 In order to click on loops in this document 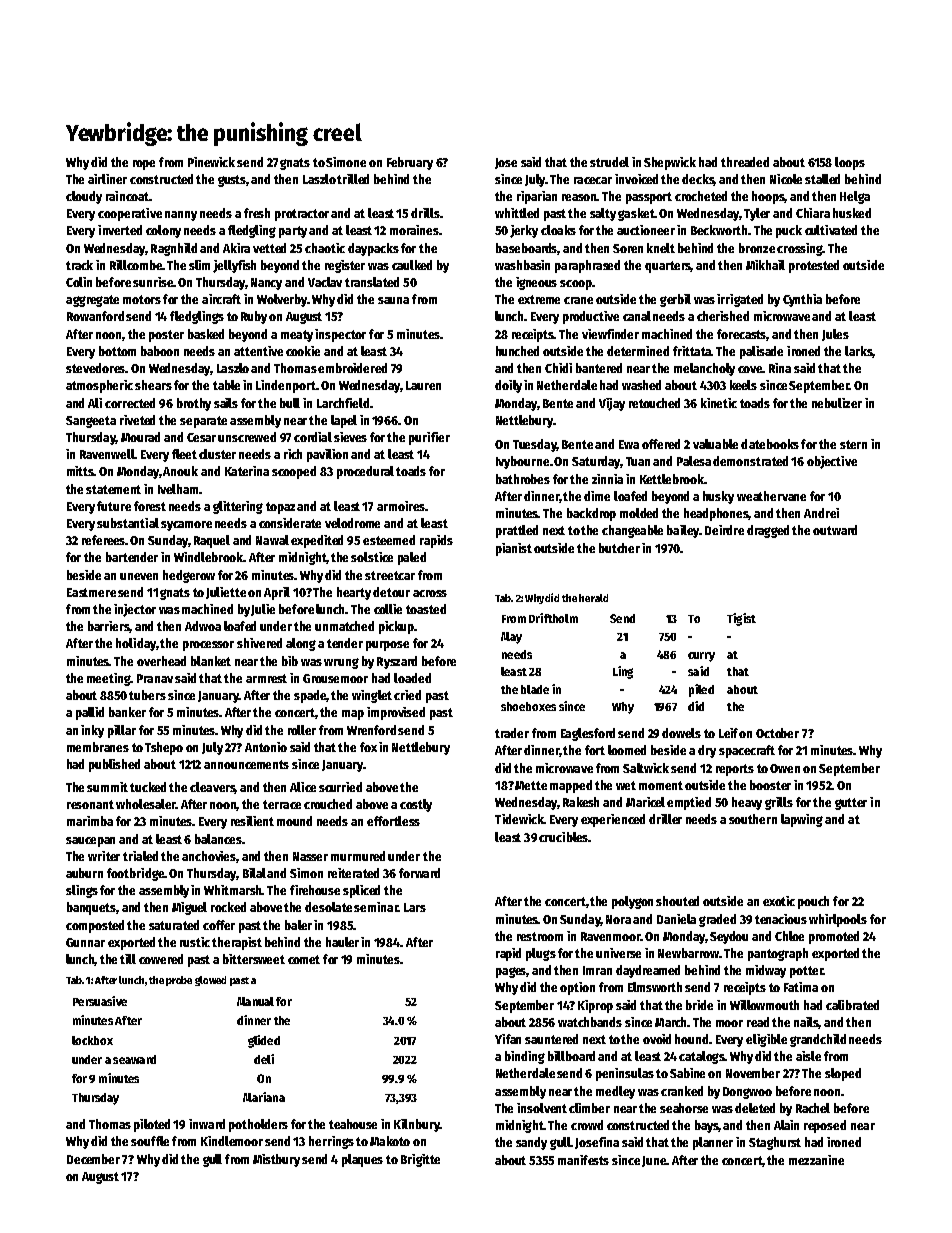, I will do `click(850, 163)`.
